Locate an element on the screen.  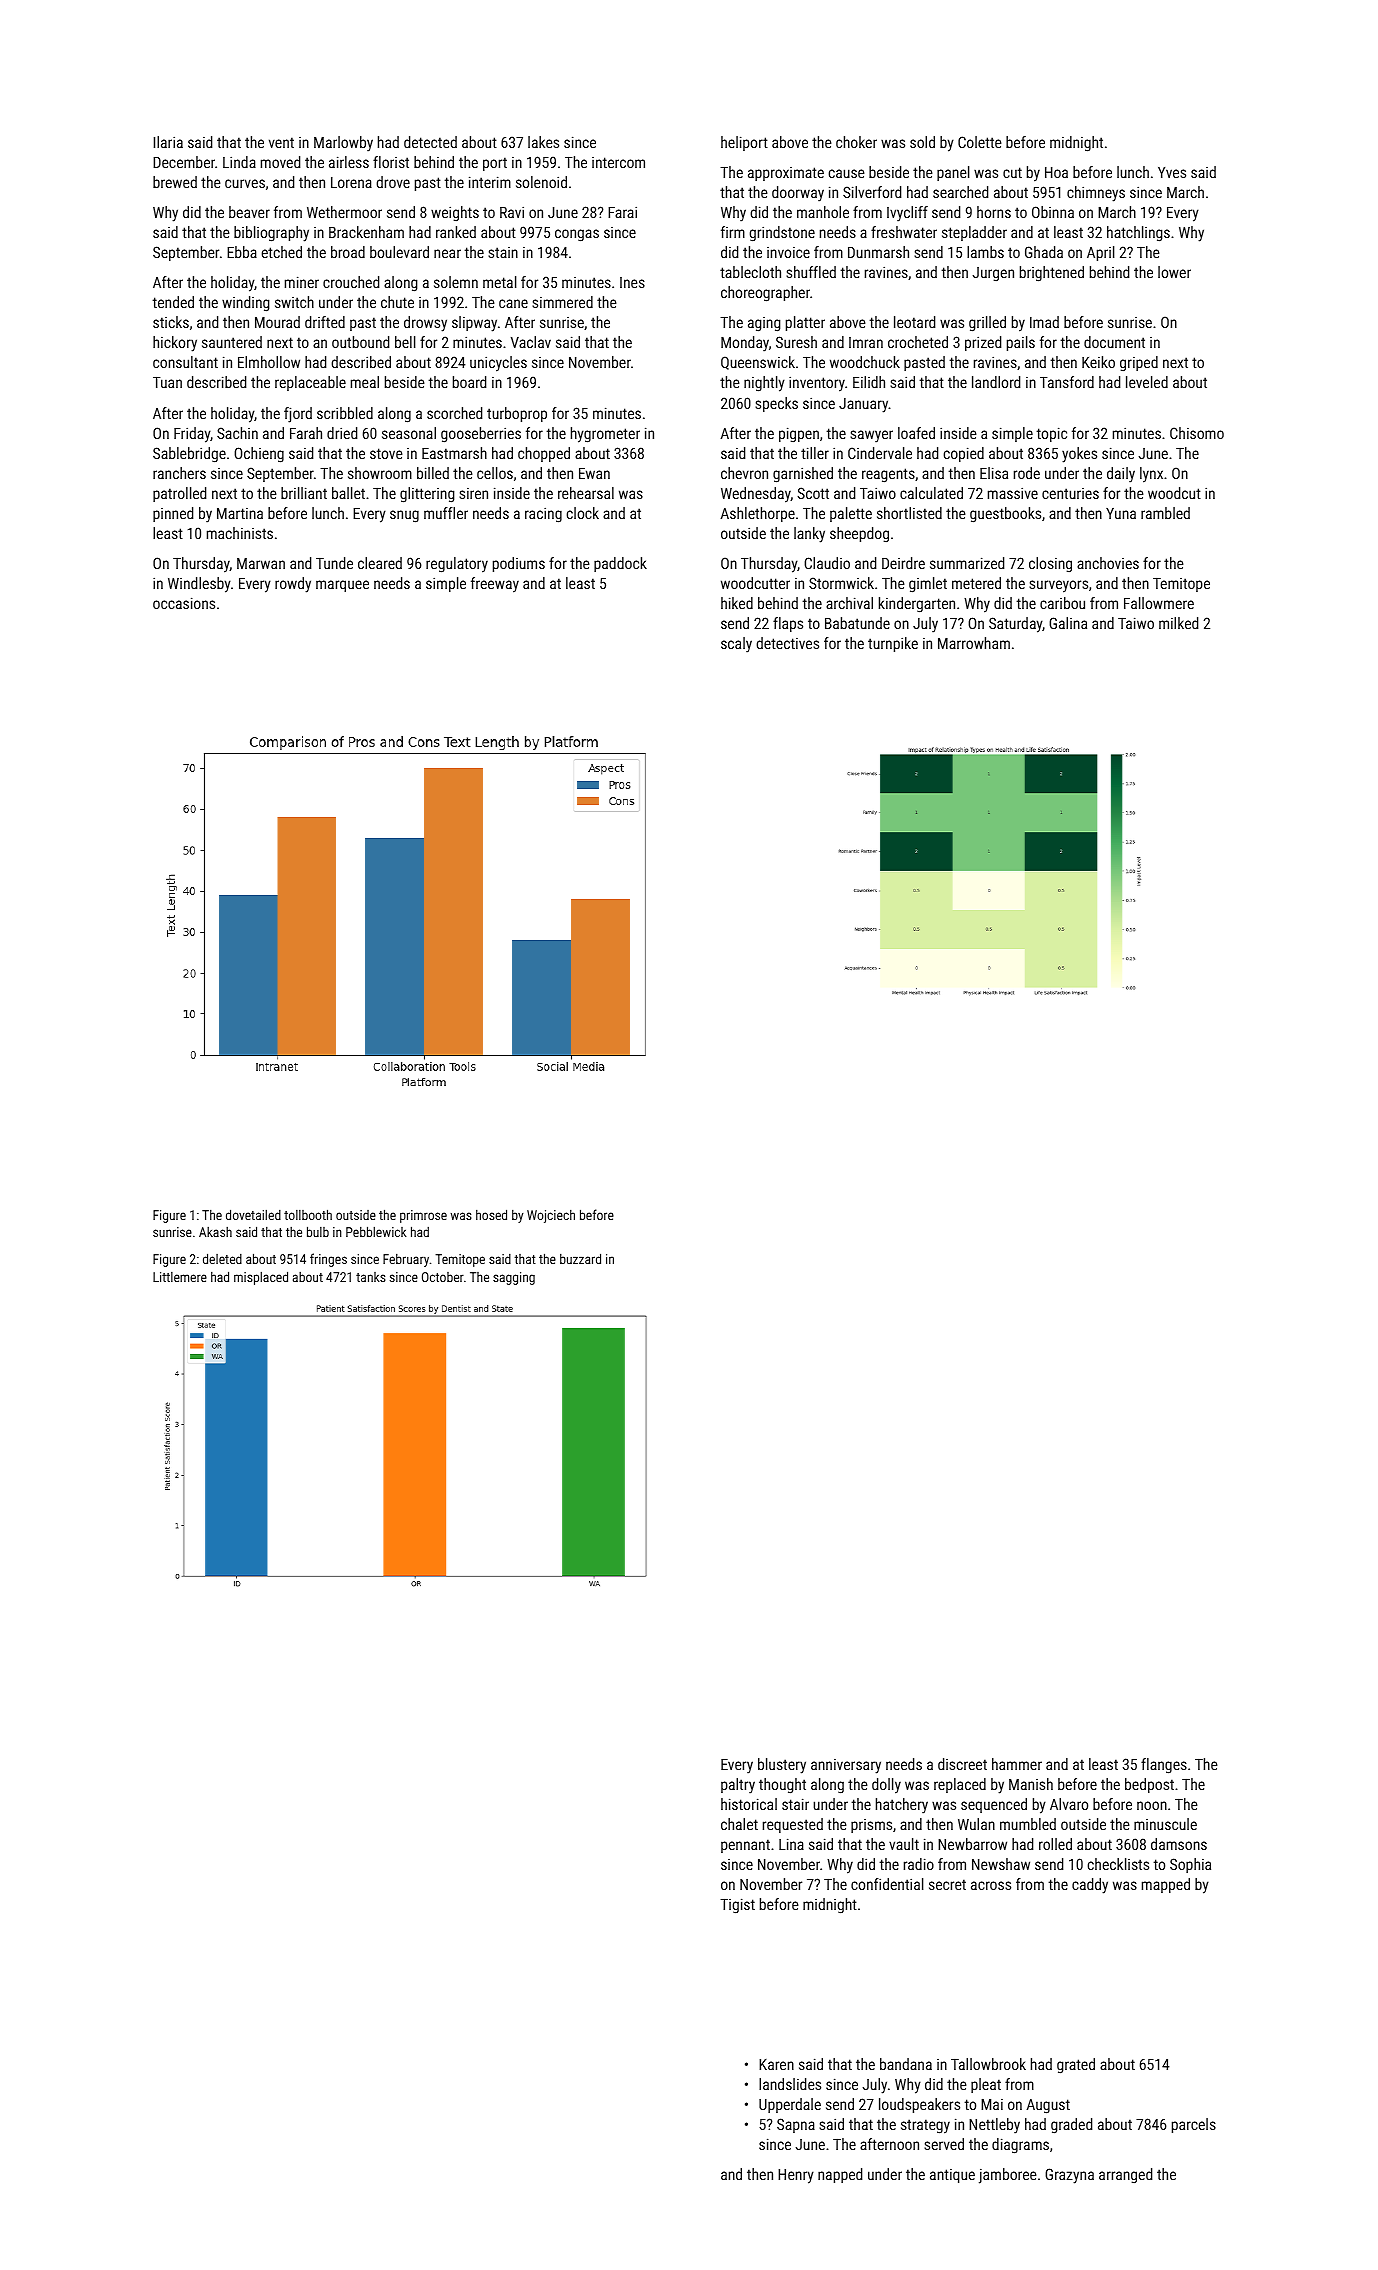
switch is located at coordinates (294, 302).
